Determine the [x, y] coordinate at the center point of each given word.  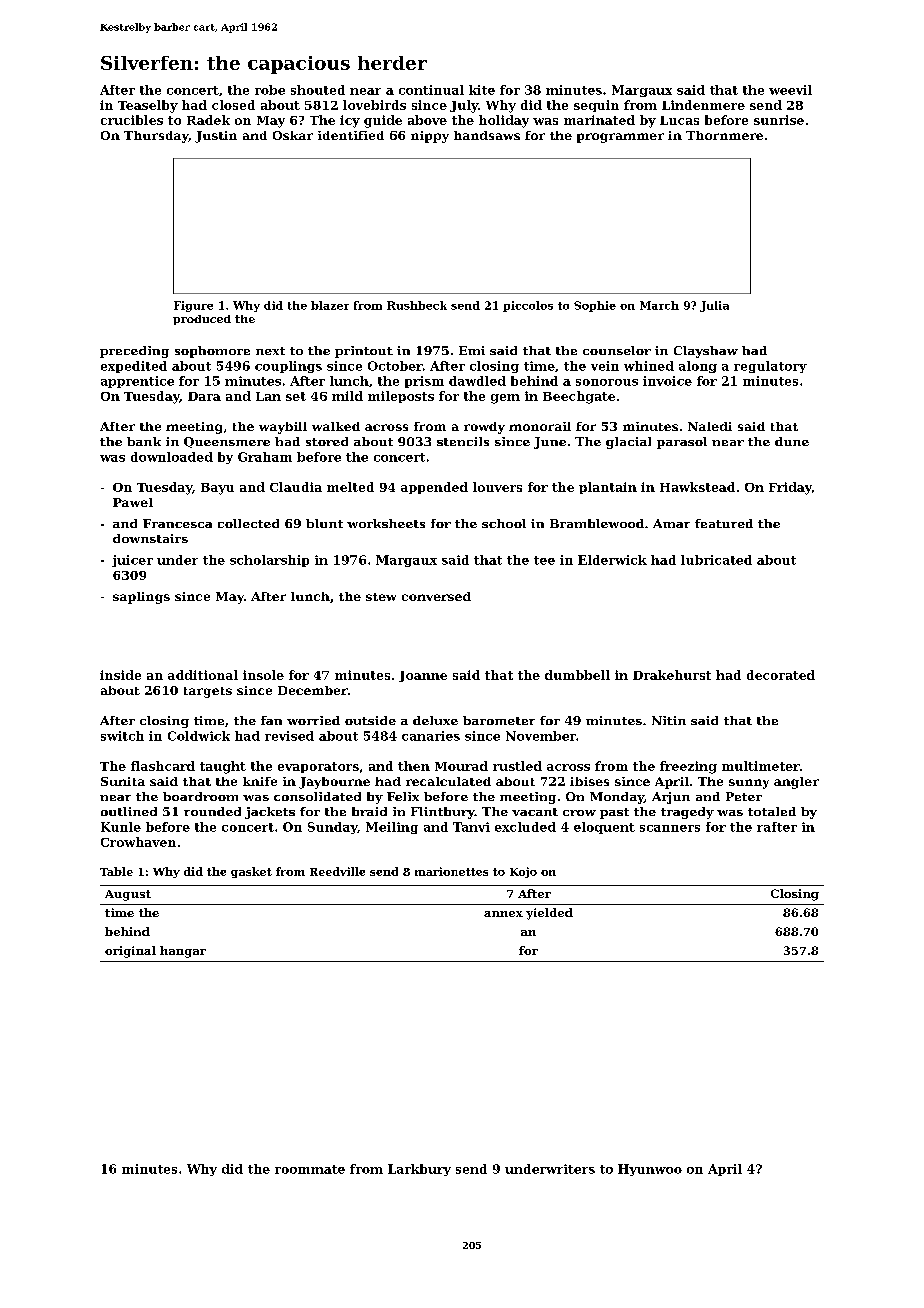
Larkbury [419, 1170]
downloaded [172, 457]
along [698, 367]
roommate [310, 1169]
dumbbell [577, 675]
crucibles [132, 120]
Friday [790, 488]
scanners [670, 828]
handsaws [487, 135]
